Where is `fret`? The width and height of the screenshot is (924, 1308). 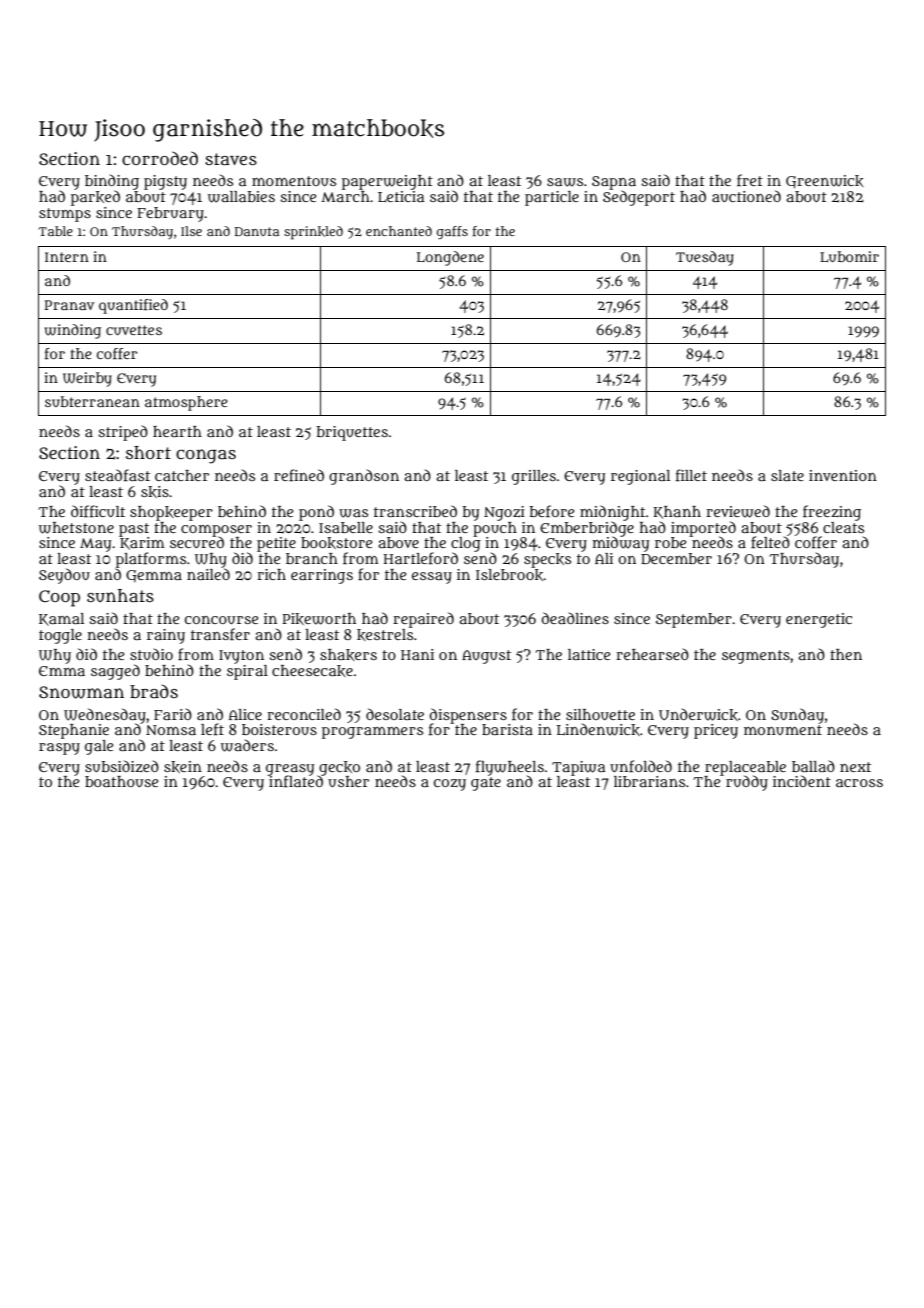 fret is located at coordinates (750, 180).
